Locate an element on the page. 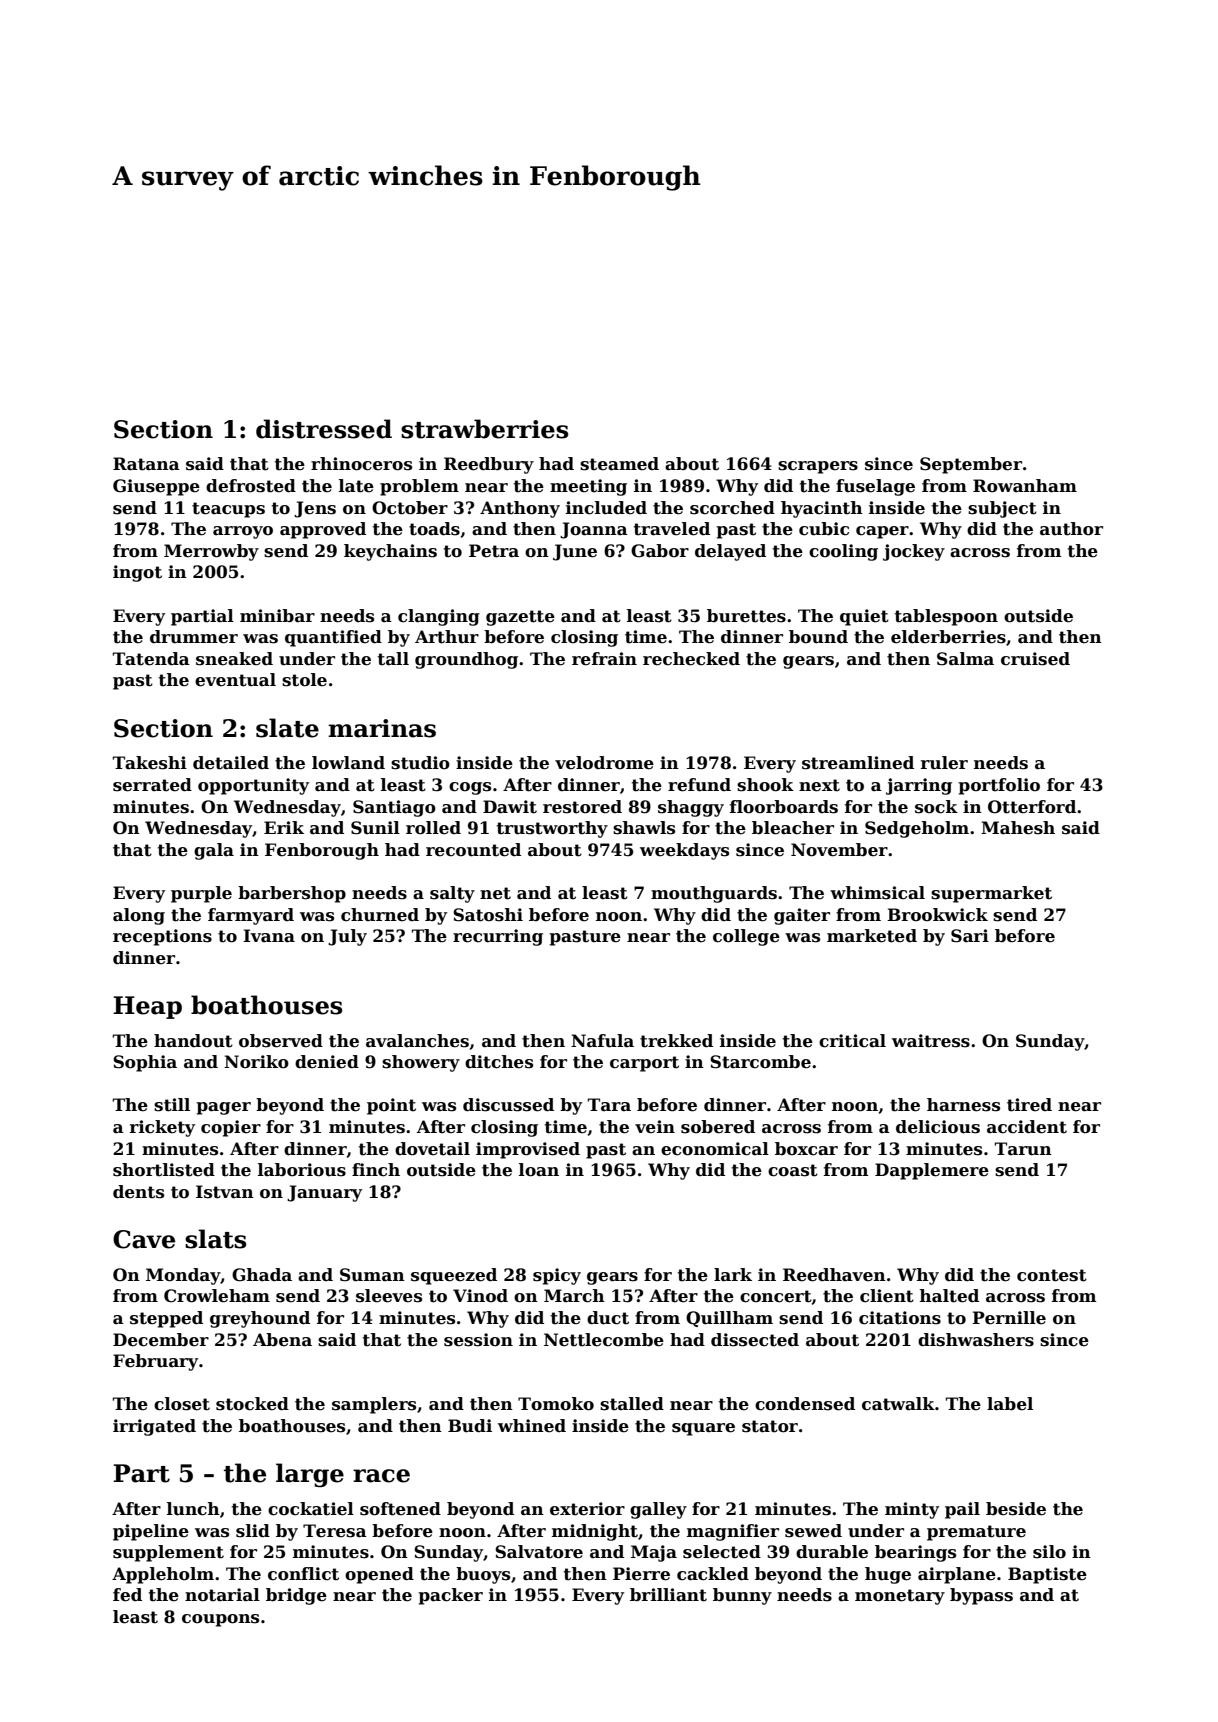  coupons is located at coordinates (220, 1620).
